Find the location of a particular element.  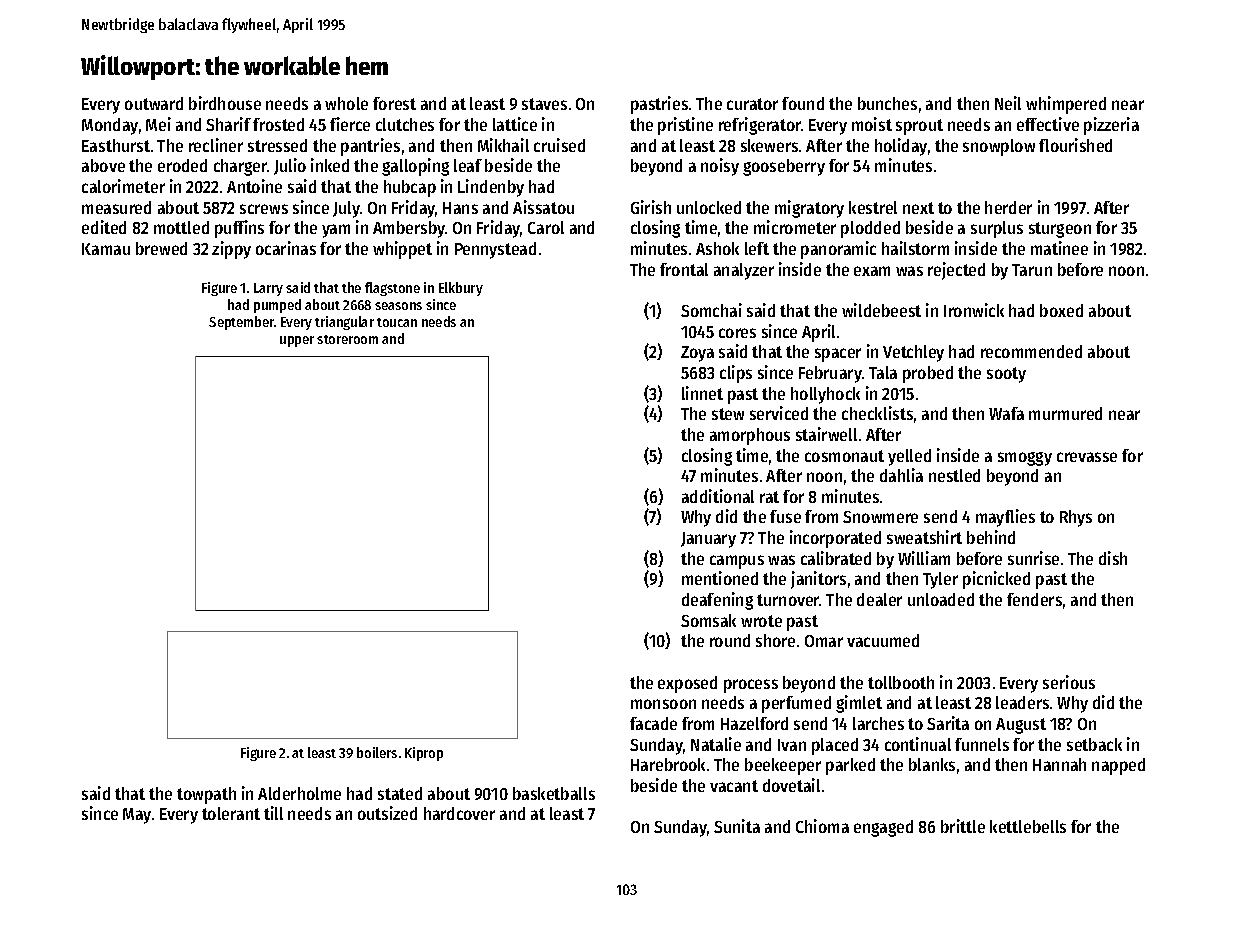

towpath is located at coordinates (206, 795).
